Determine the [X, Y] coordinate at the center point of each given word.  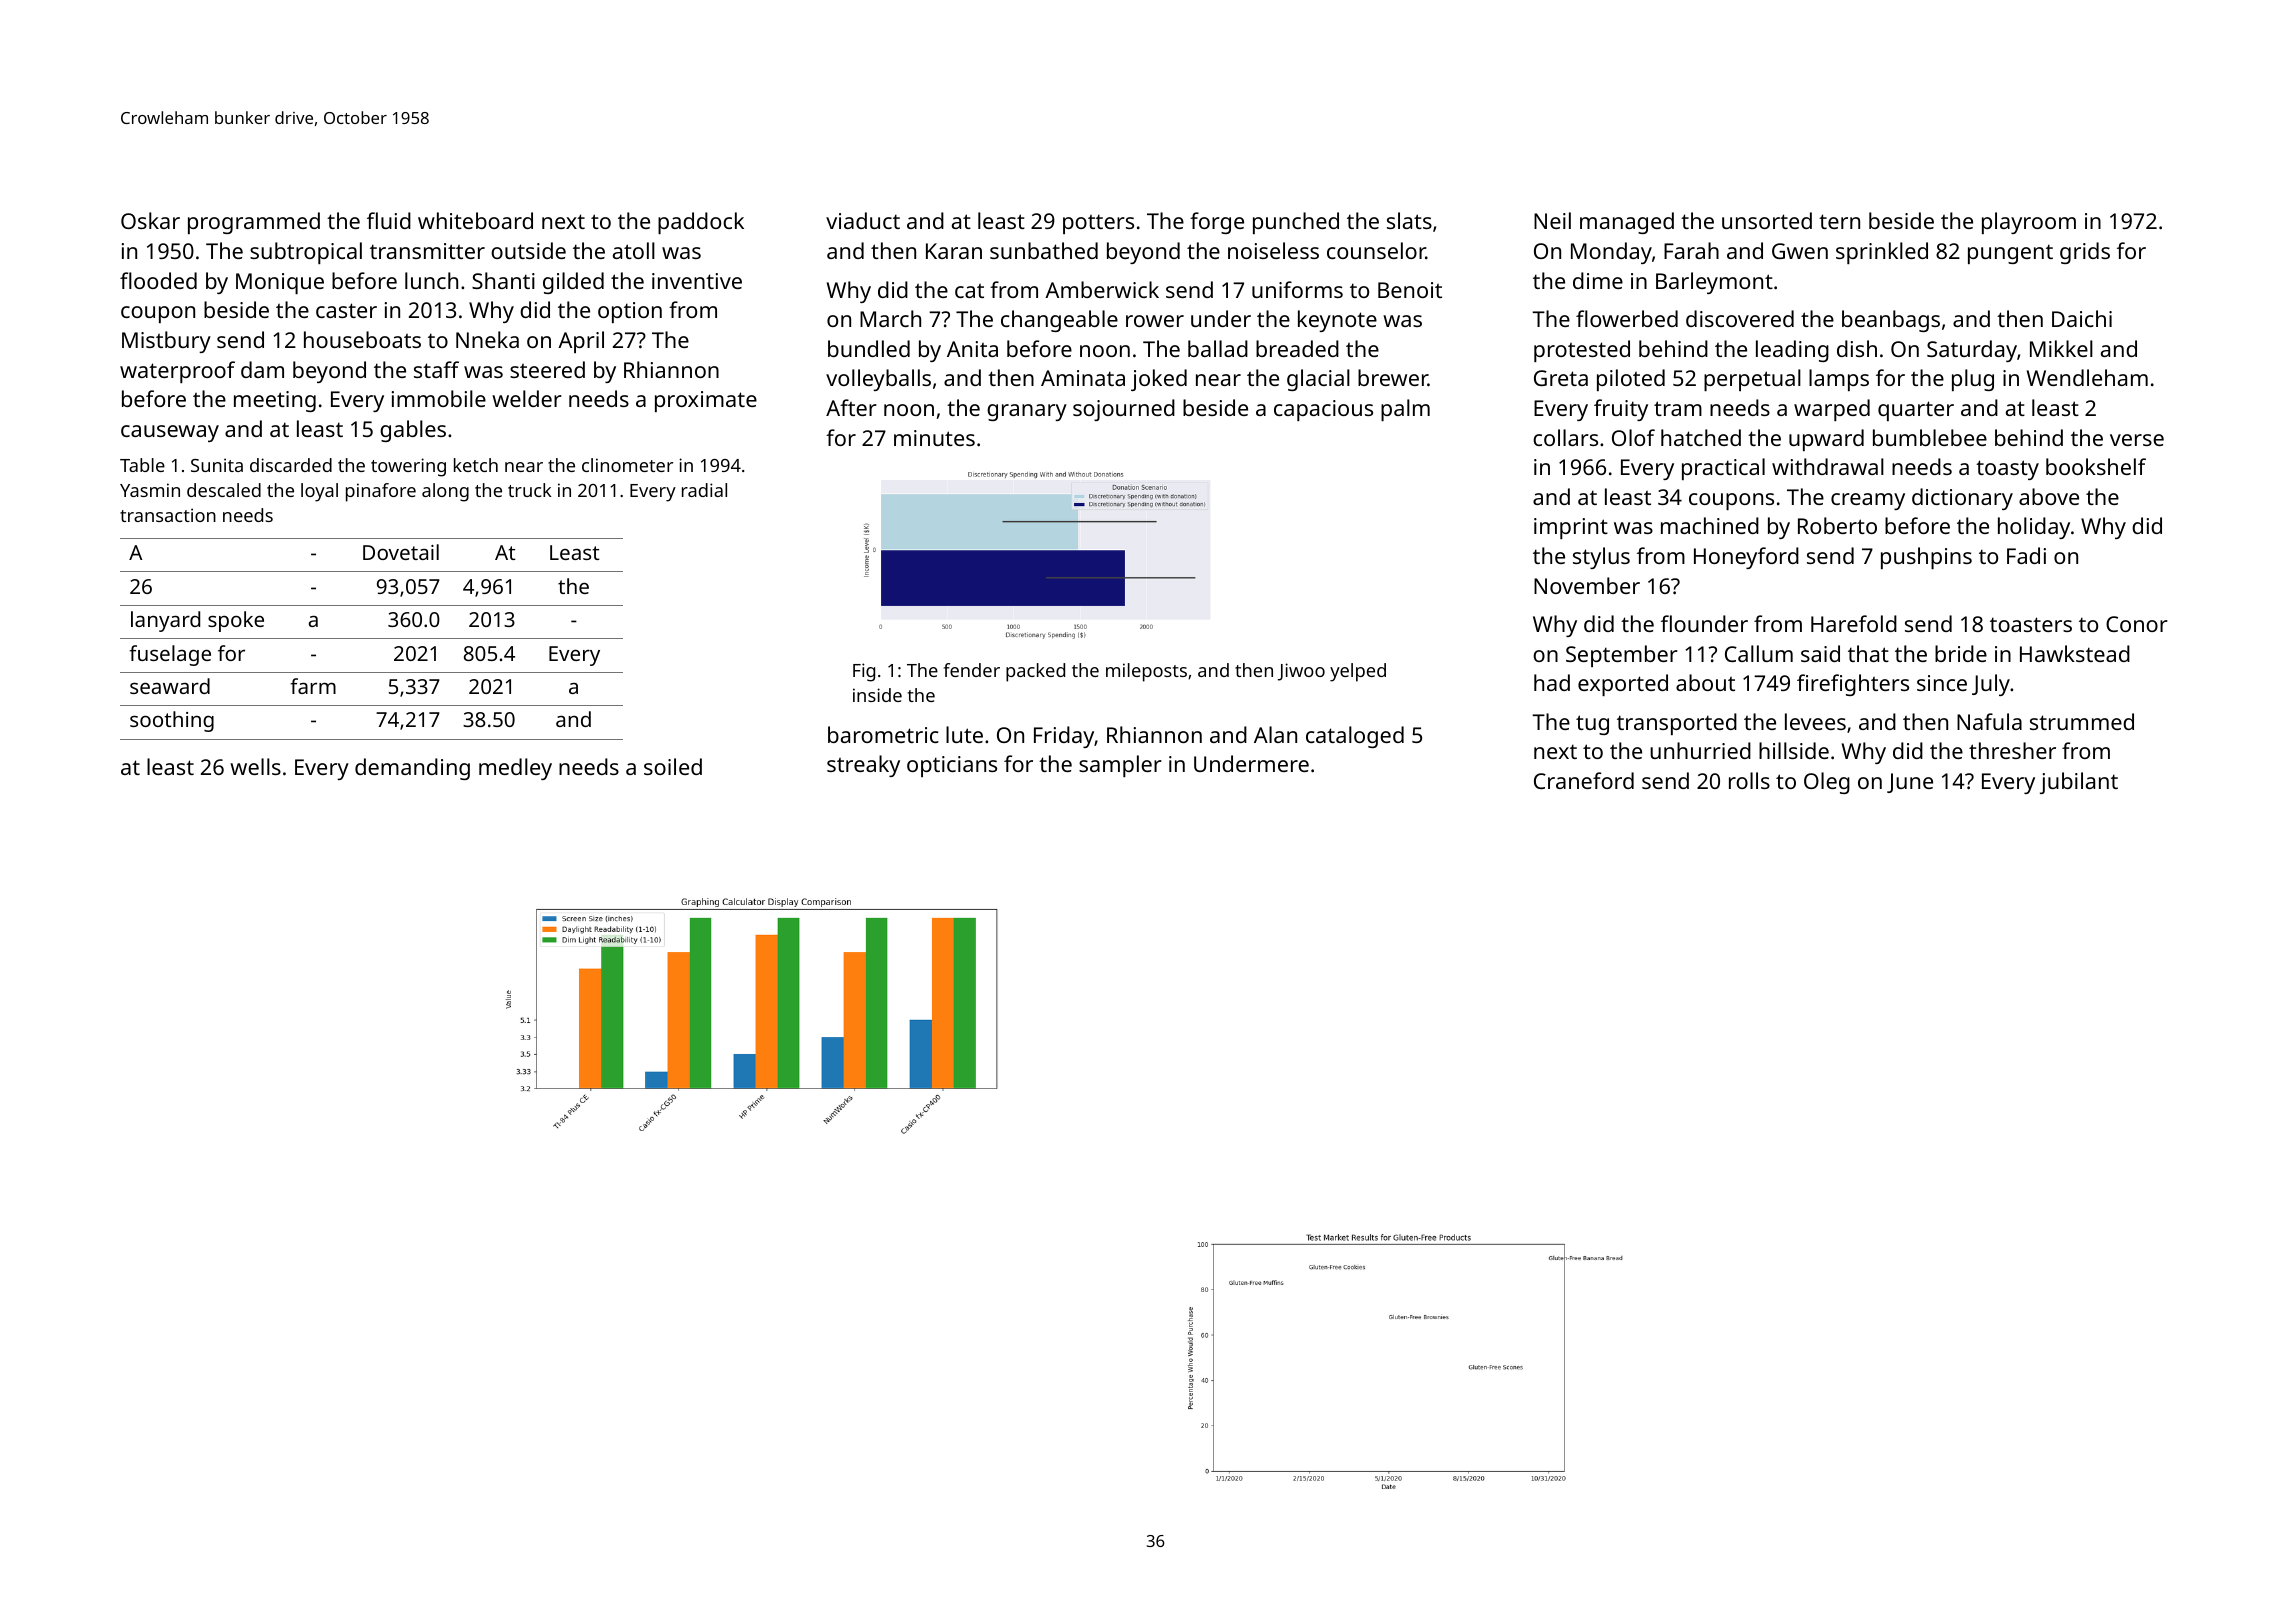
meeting [275, 401]
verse [2137, 440]
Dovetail [401, 552]
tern [1839, 221]
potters [1098, 224]
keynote [1337, 321]
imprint [1571, 528]
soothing [172, 721]
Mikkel [2061, 348]
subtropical [306, 253]
